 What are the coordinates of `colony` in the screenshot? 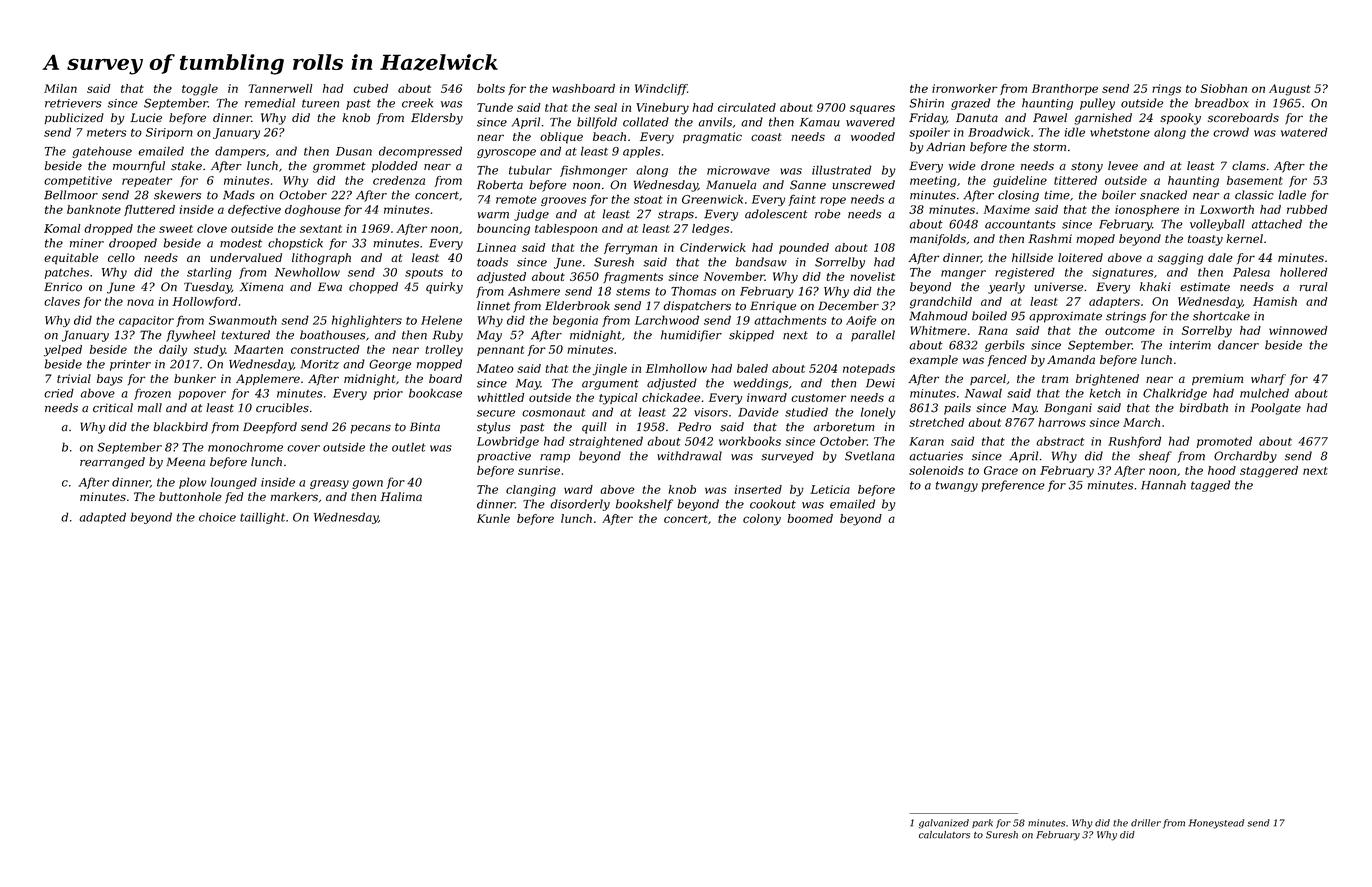 It's located at (762, 520).
